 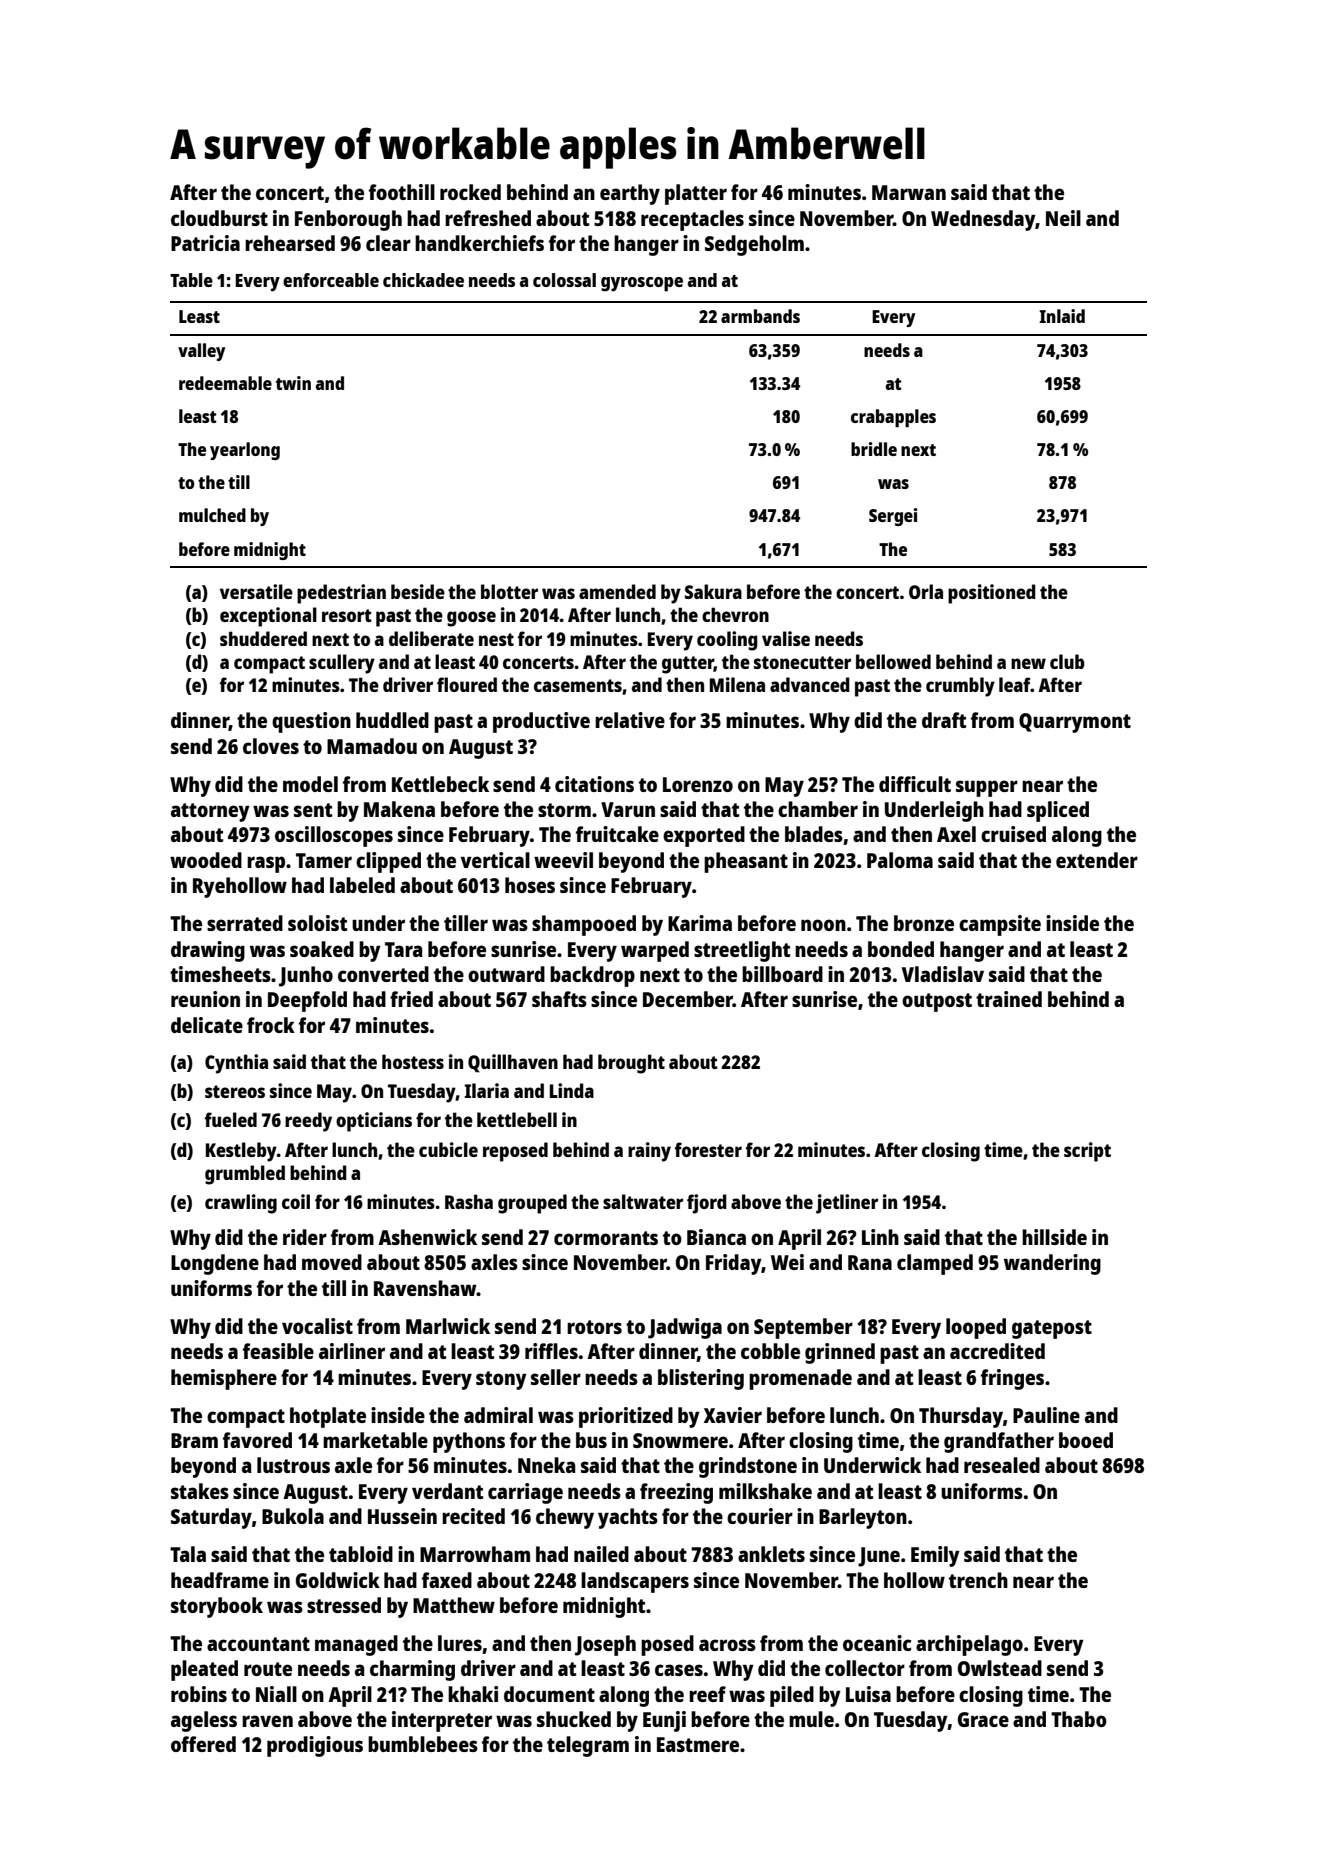 What do you see at coordinates (771, 1554) in the screenshot?
I see `anklets` at bounding box center [771, 1554].
